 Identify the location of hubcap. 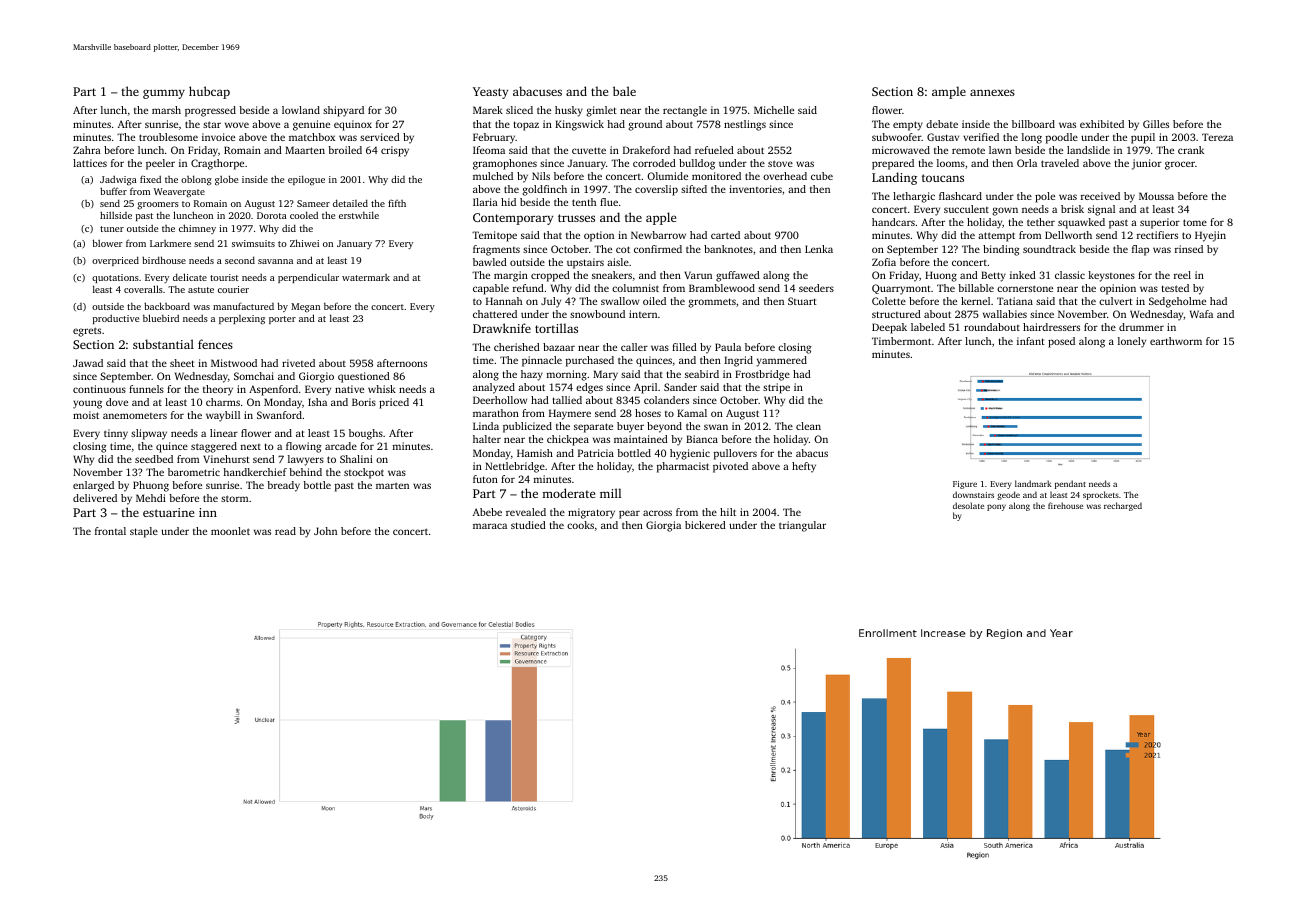
(209, 92).
